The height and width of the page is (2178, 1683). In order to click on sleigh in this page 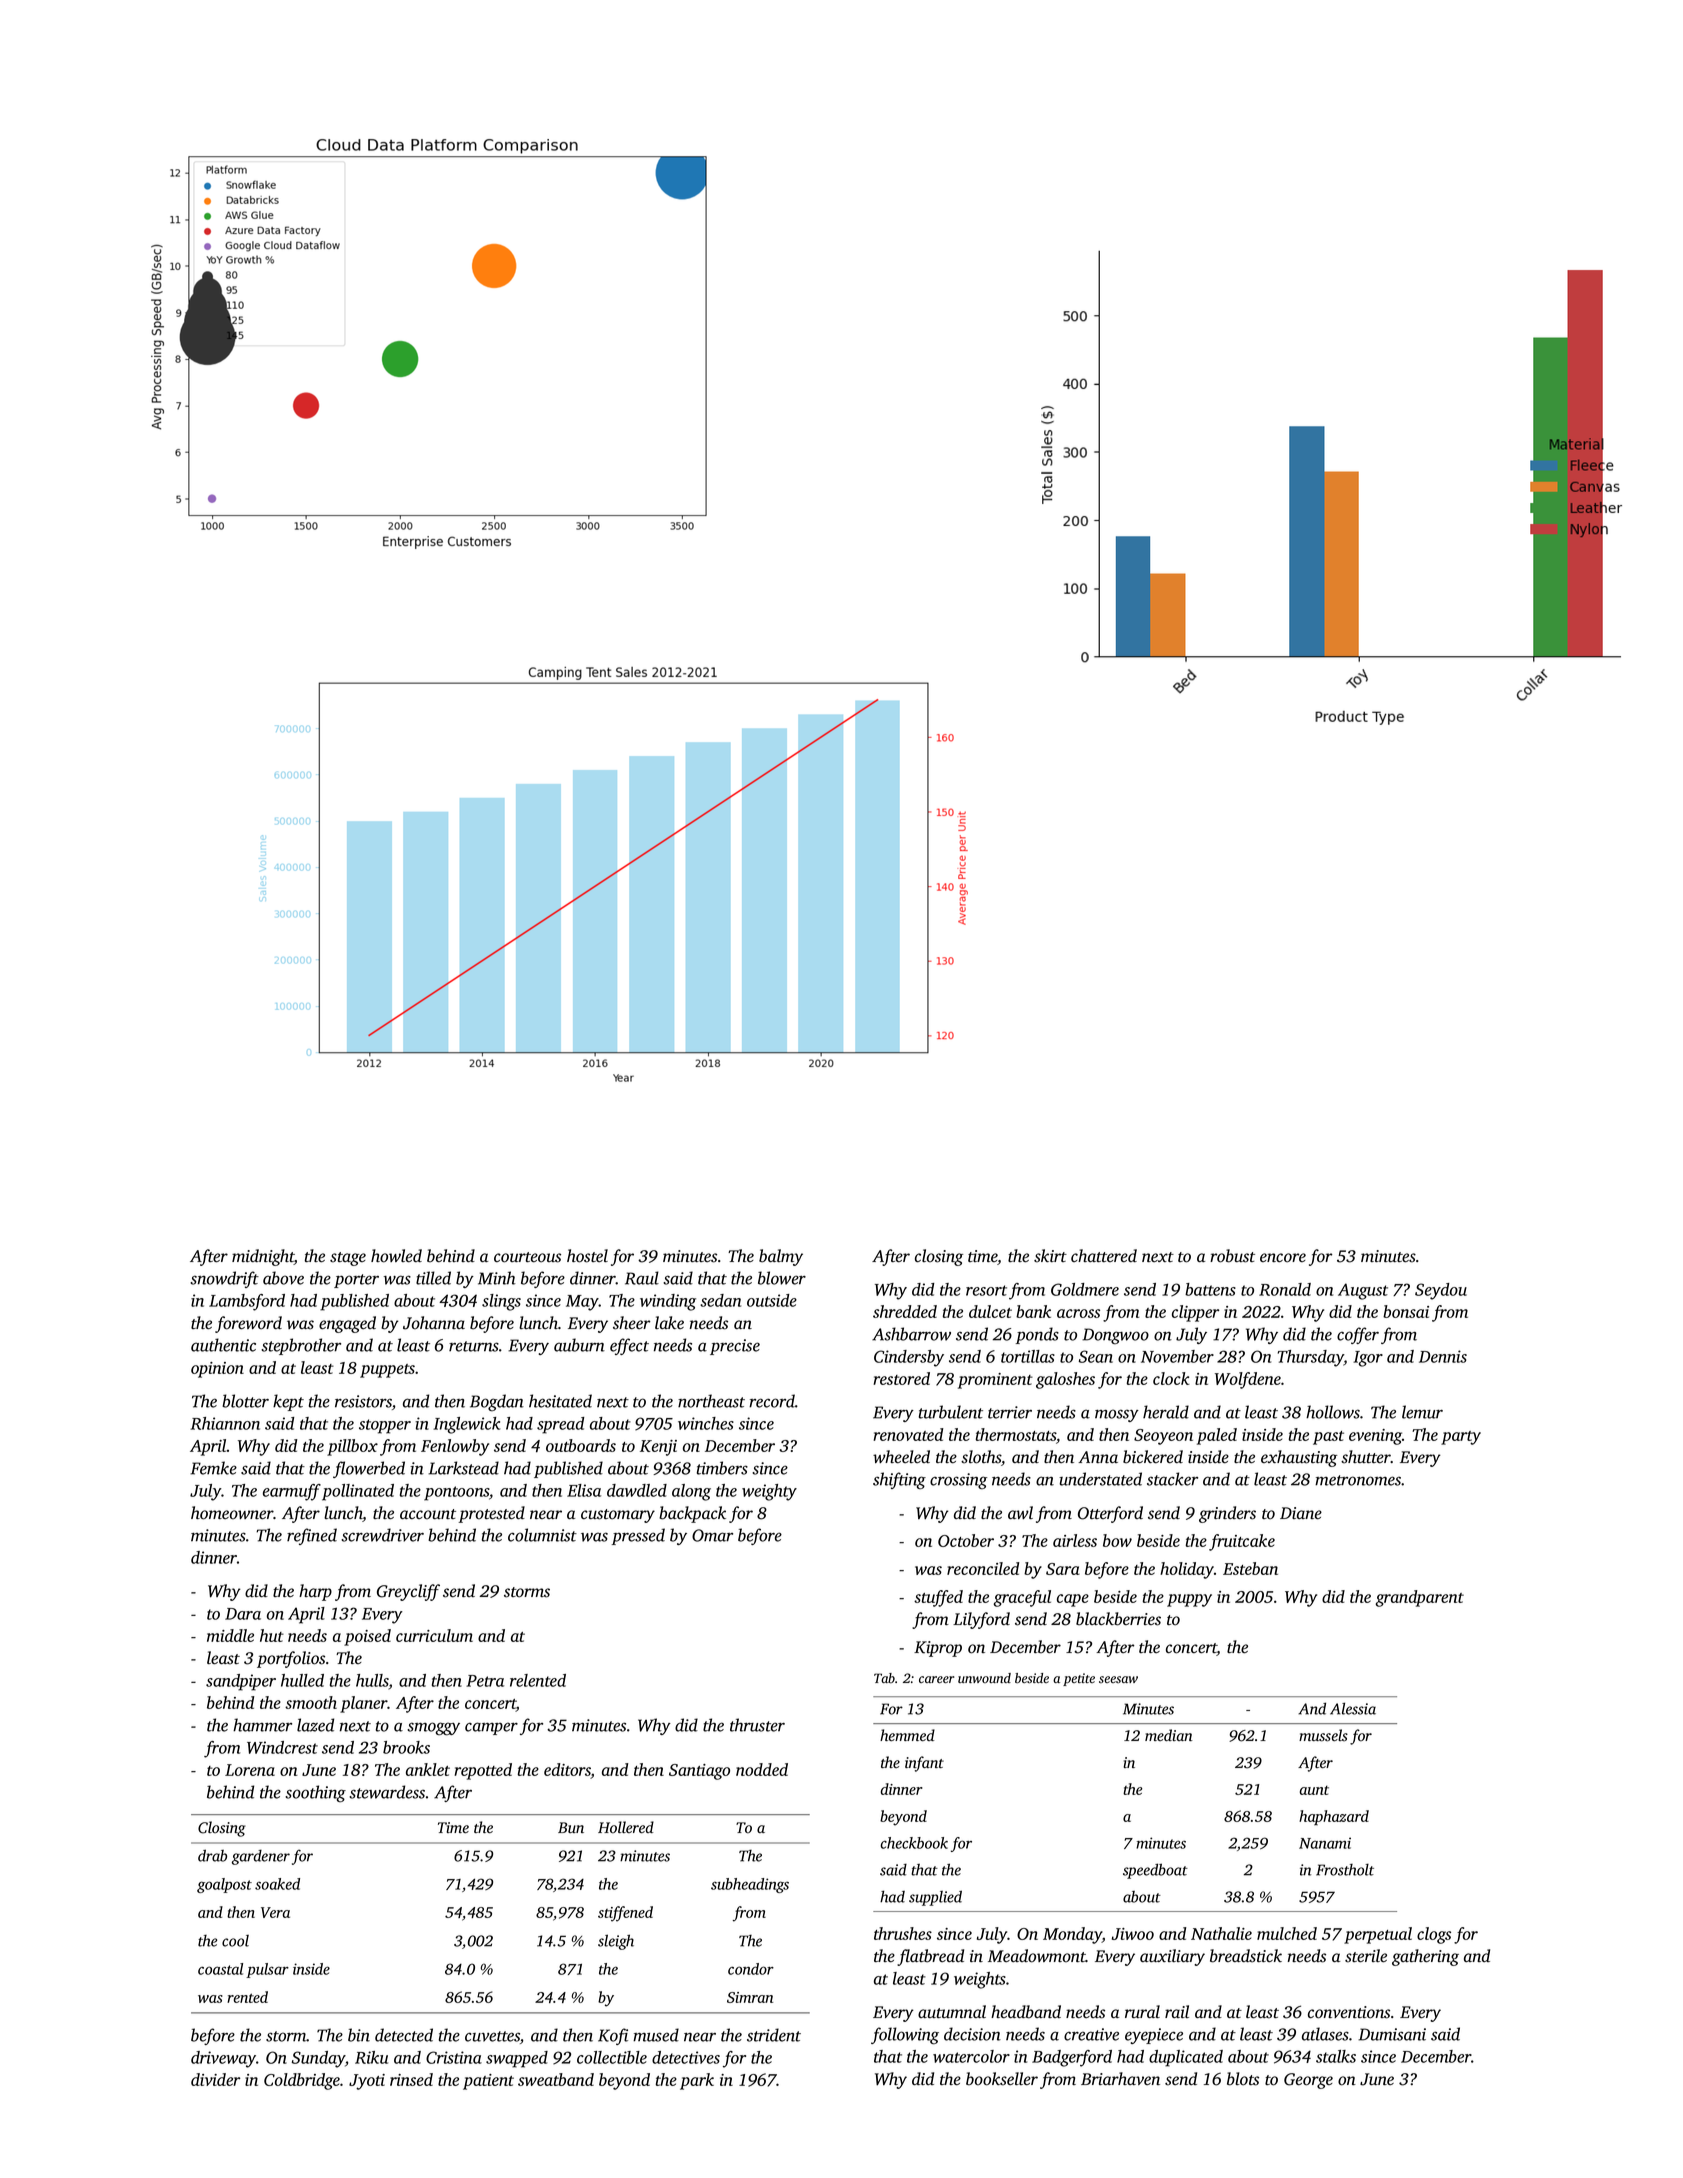, I will do `click(616, 1942)`.
